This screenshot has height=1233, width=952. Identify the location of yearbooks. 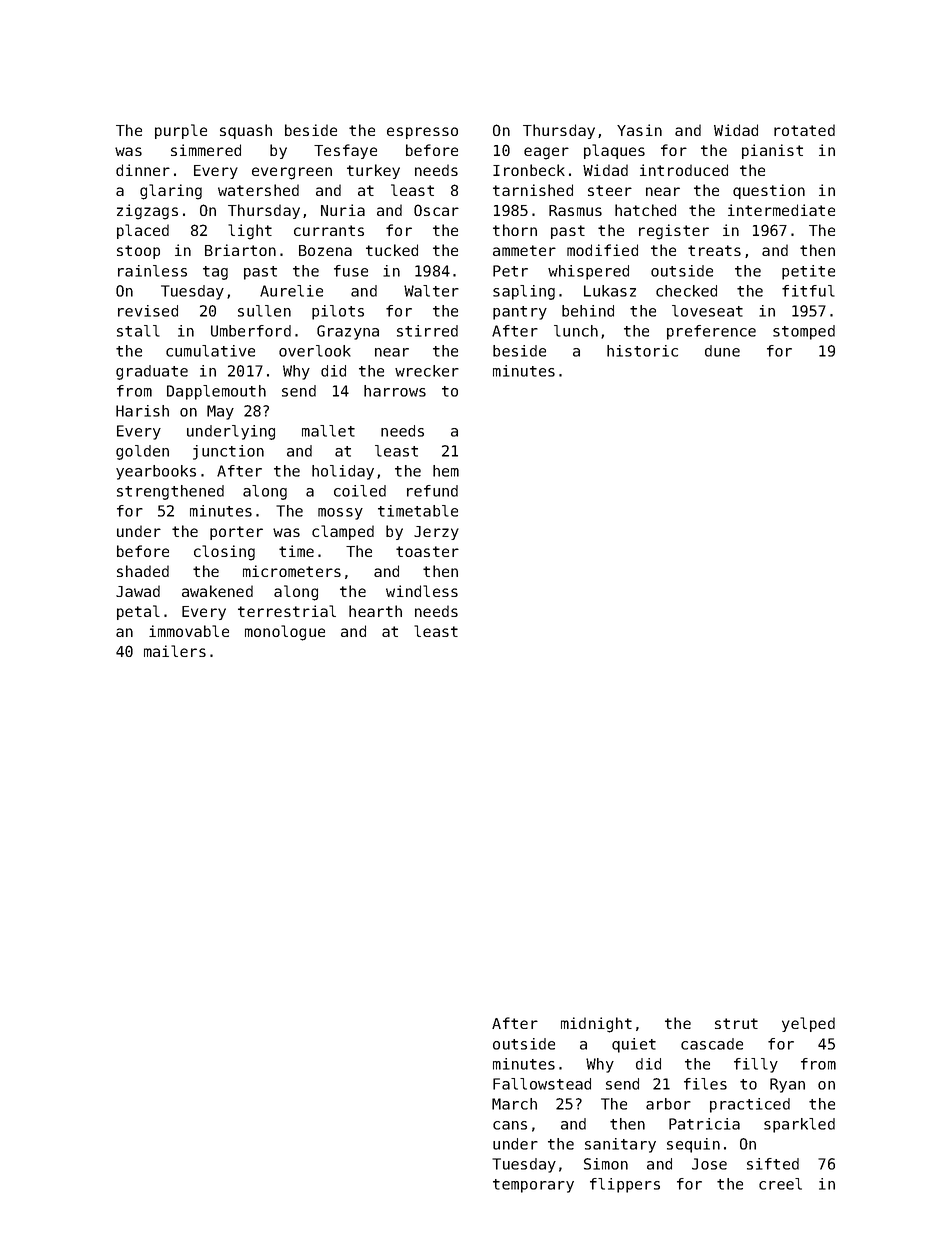
(156, 472).
